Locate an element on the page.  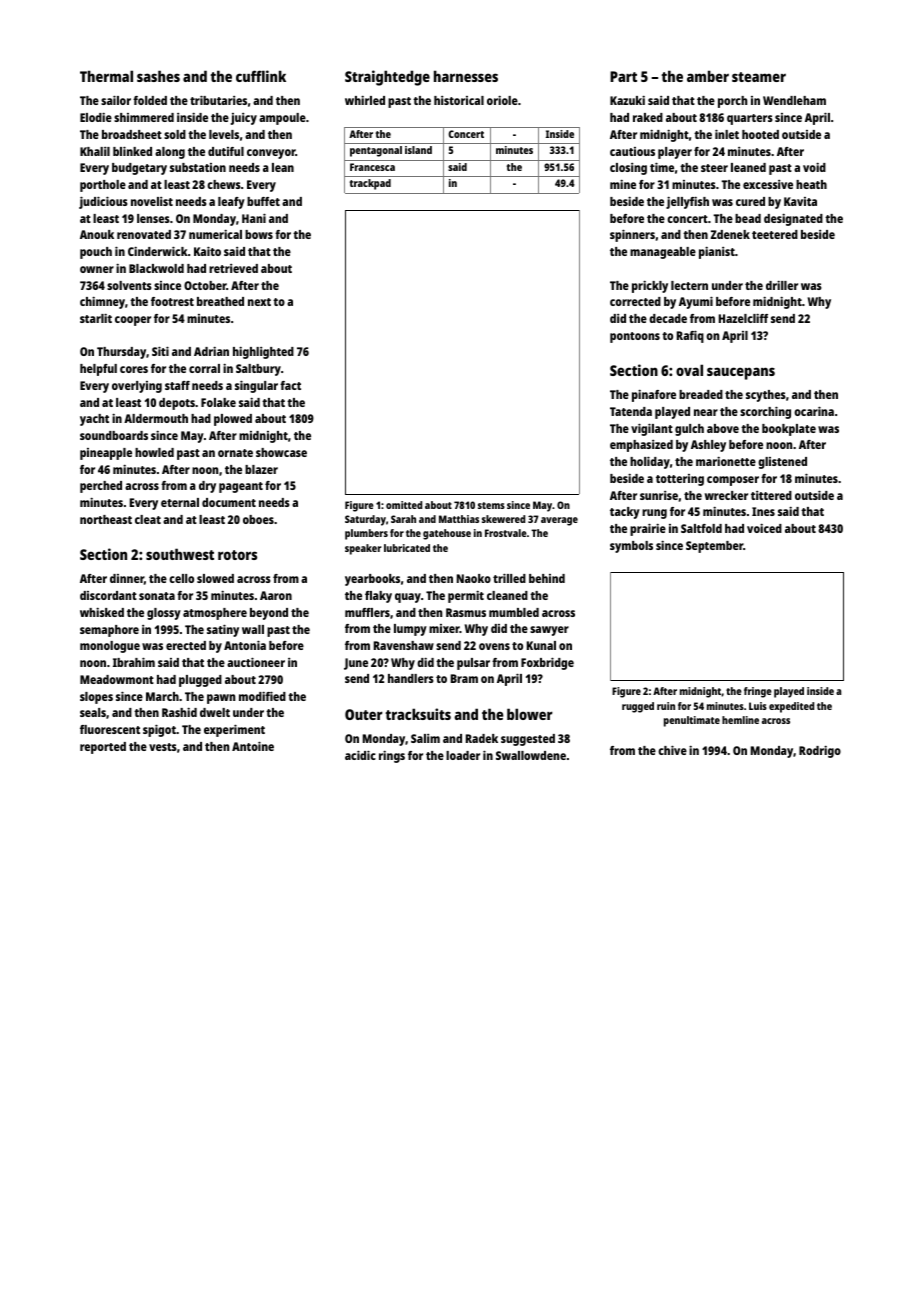
satiny is located at coordinates (223, 630).
